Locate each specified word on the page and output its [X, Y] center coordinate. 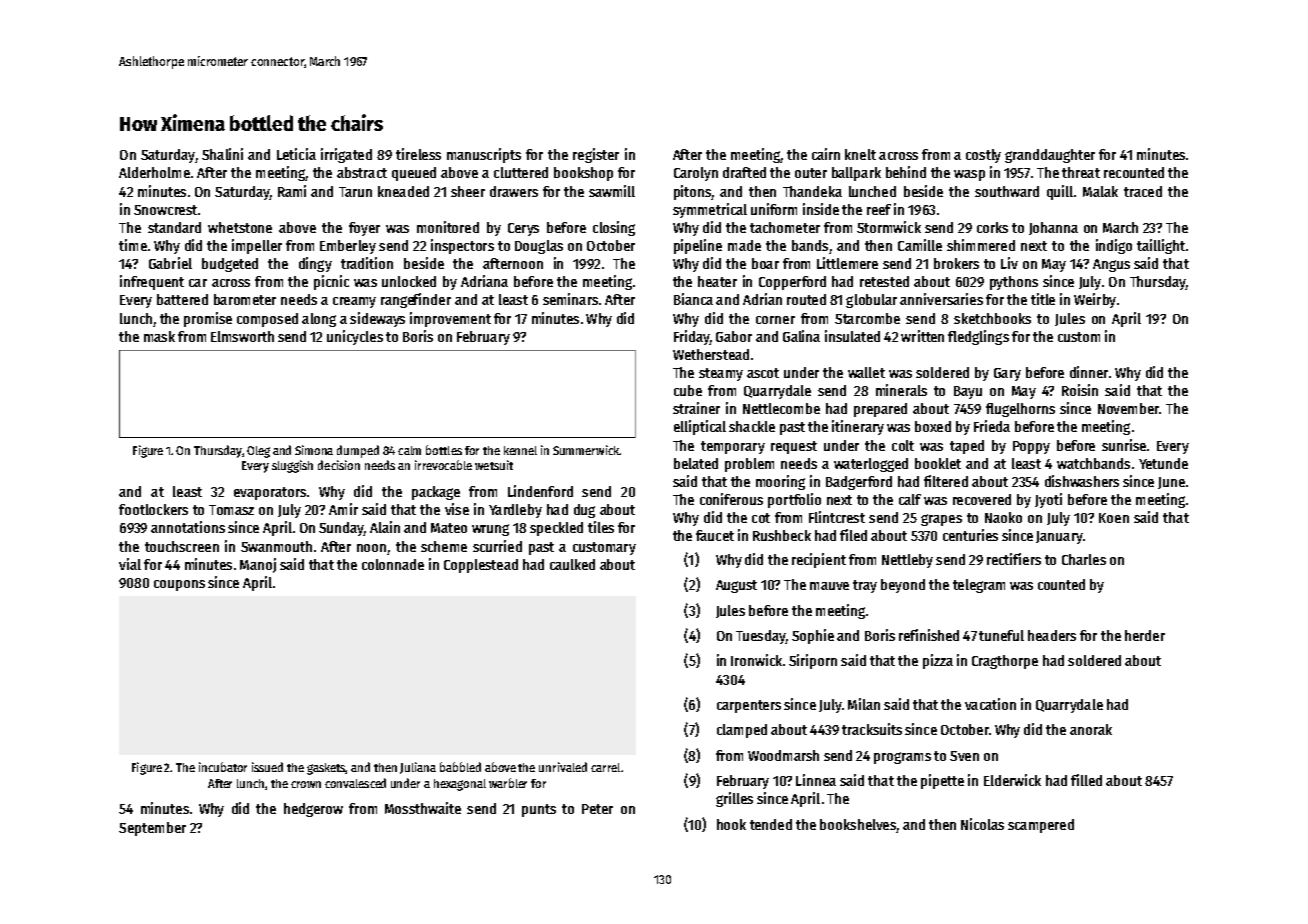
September [152, 829]
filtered [946, 481]
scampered [1041, 826]
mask [159, 336]
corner [775, 320]
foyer [364, 229]
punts [539, 810]
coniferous [731, 499]
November [1128, 408]
